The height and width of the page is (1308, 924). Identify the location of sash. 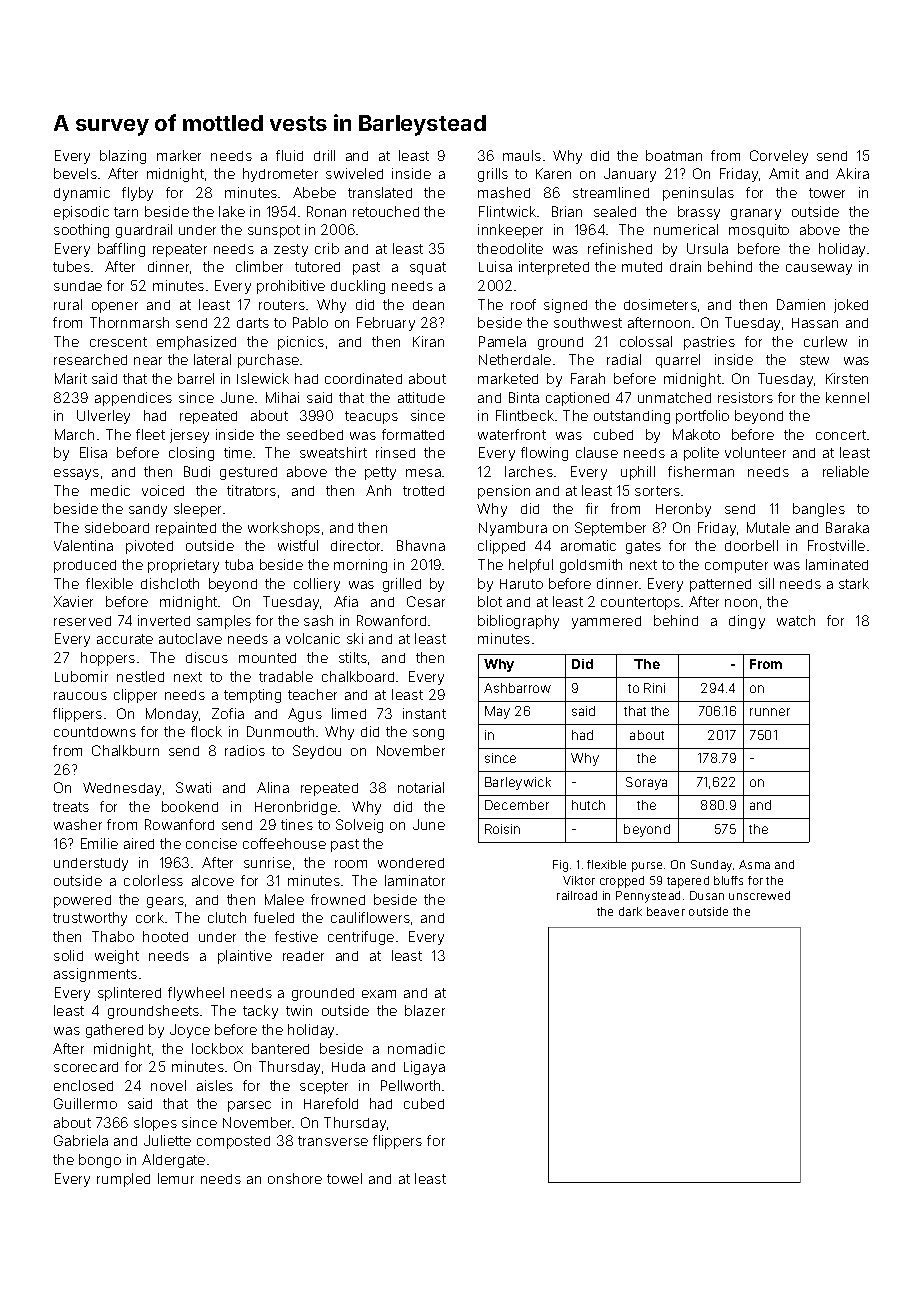
(318, 620).
